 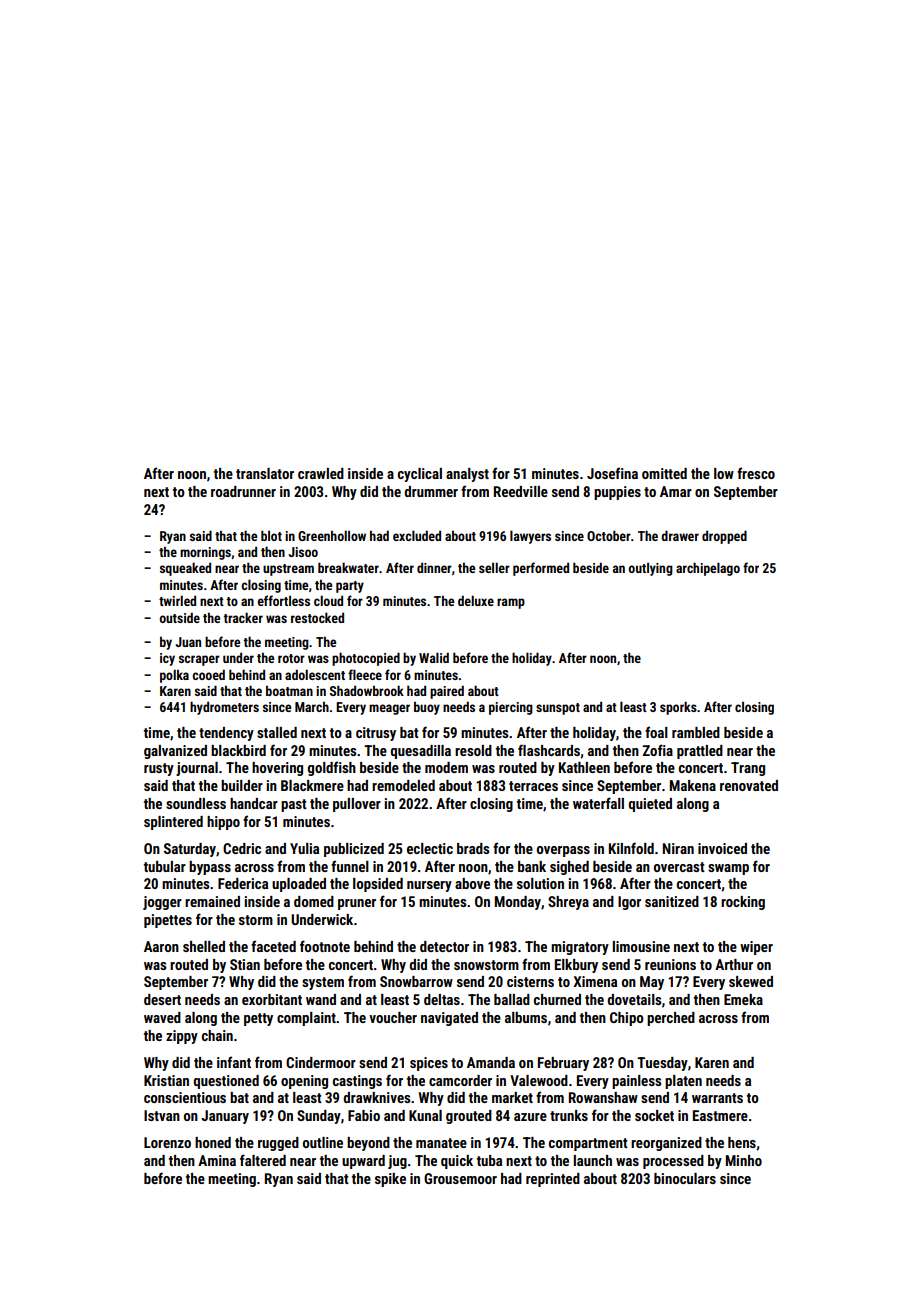 I want to click on Kilnfold, so click(x=631, y=848).
